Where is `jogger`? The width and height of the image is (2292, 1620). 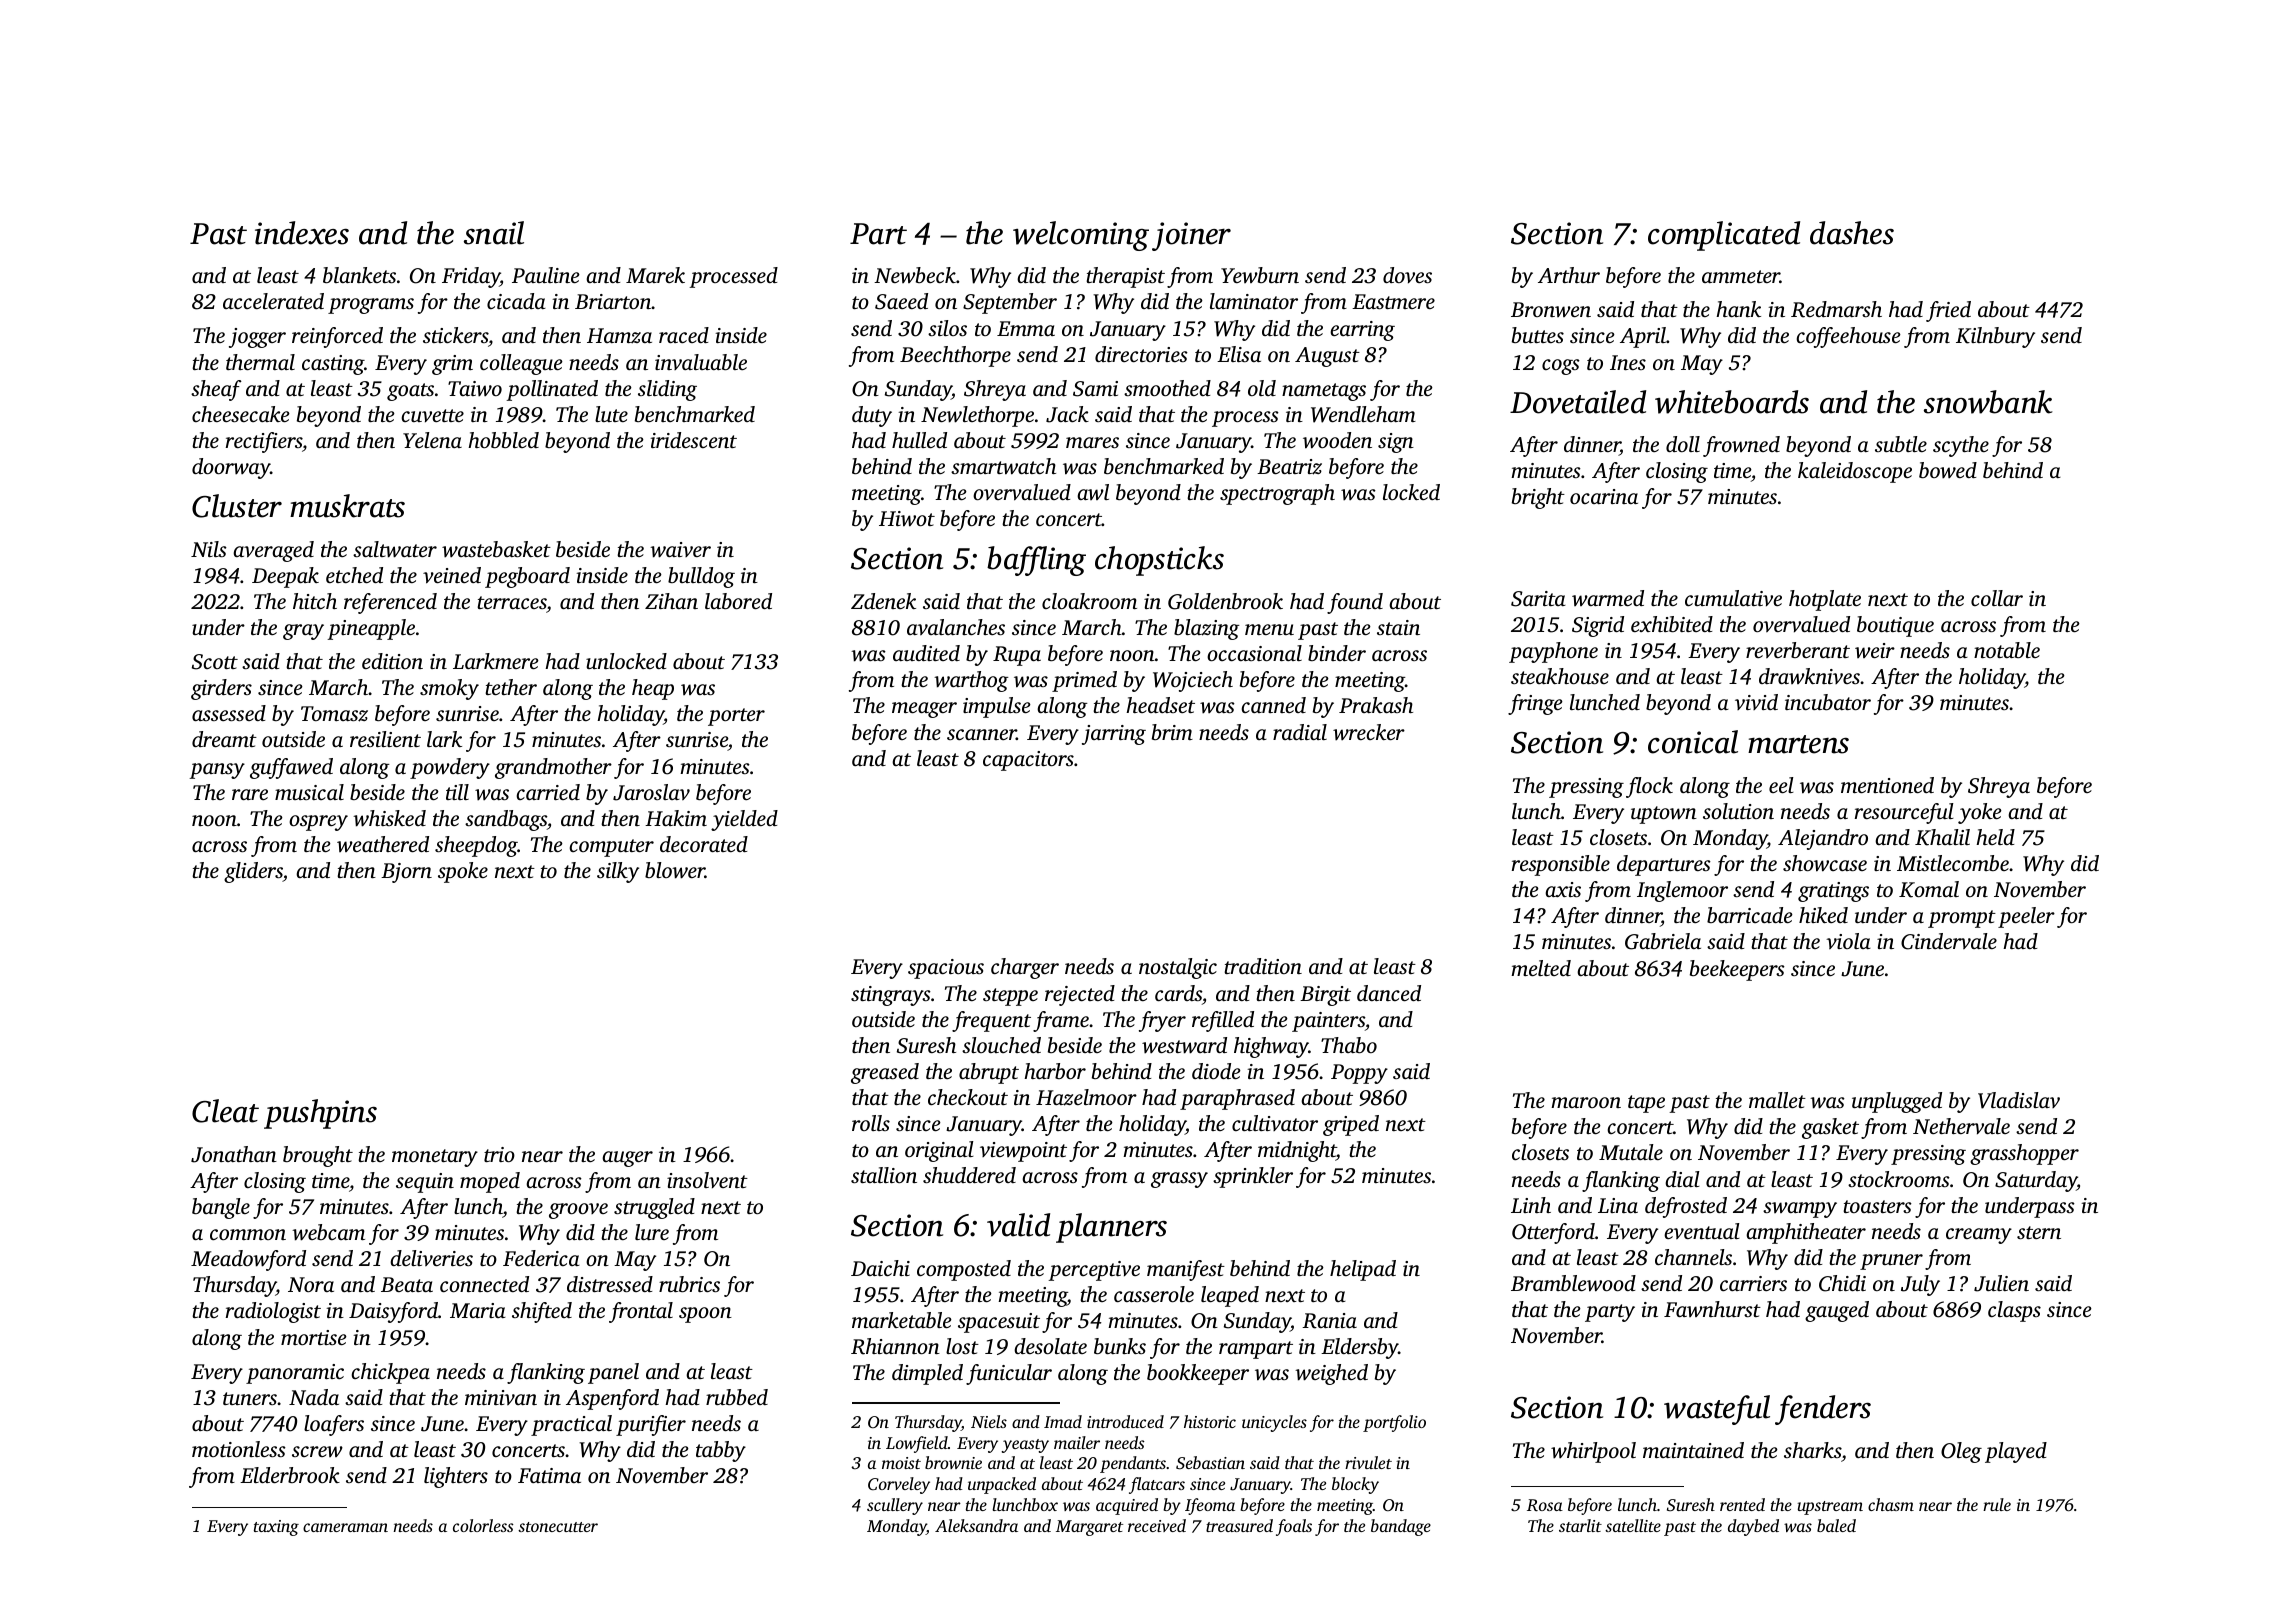 jogger is located at coordinates (257, 338).
